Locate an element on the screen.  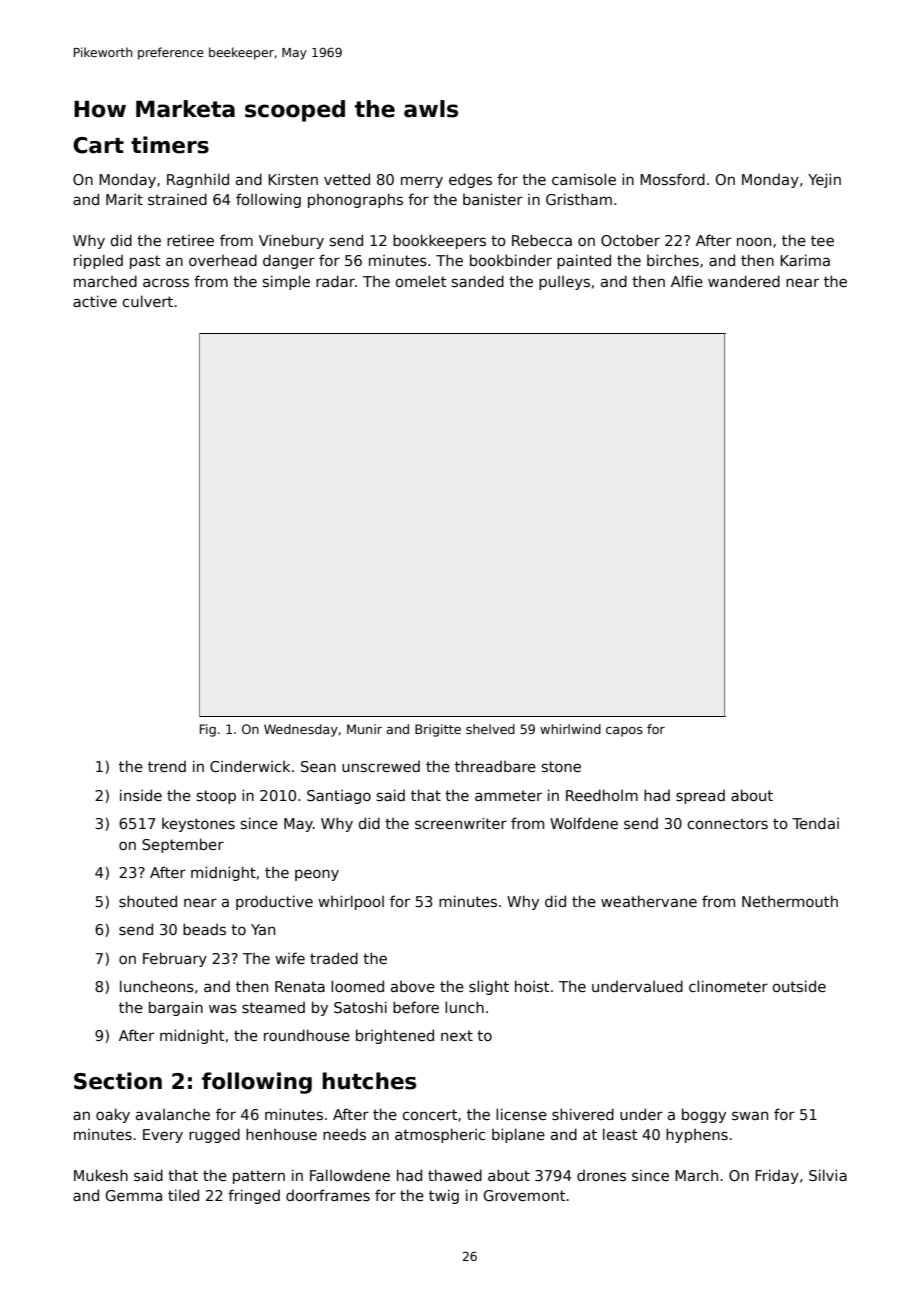
timers is located at coordinates (170, 145).
